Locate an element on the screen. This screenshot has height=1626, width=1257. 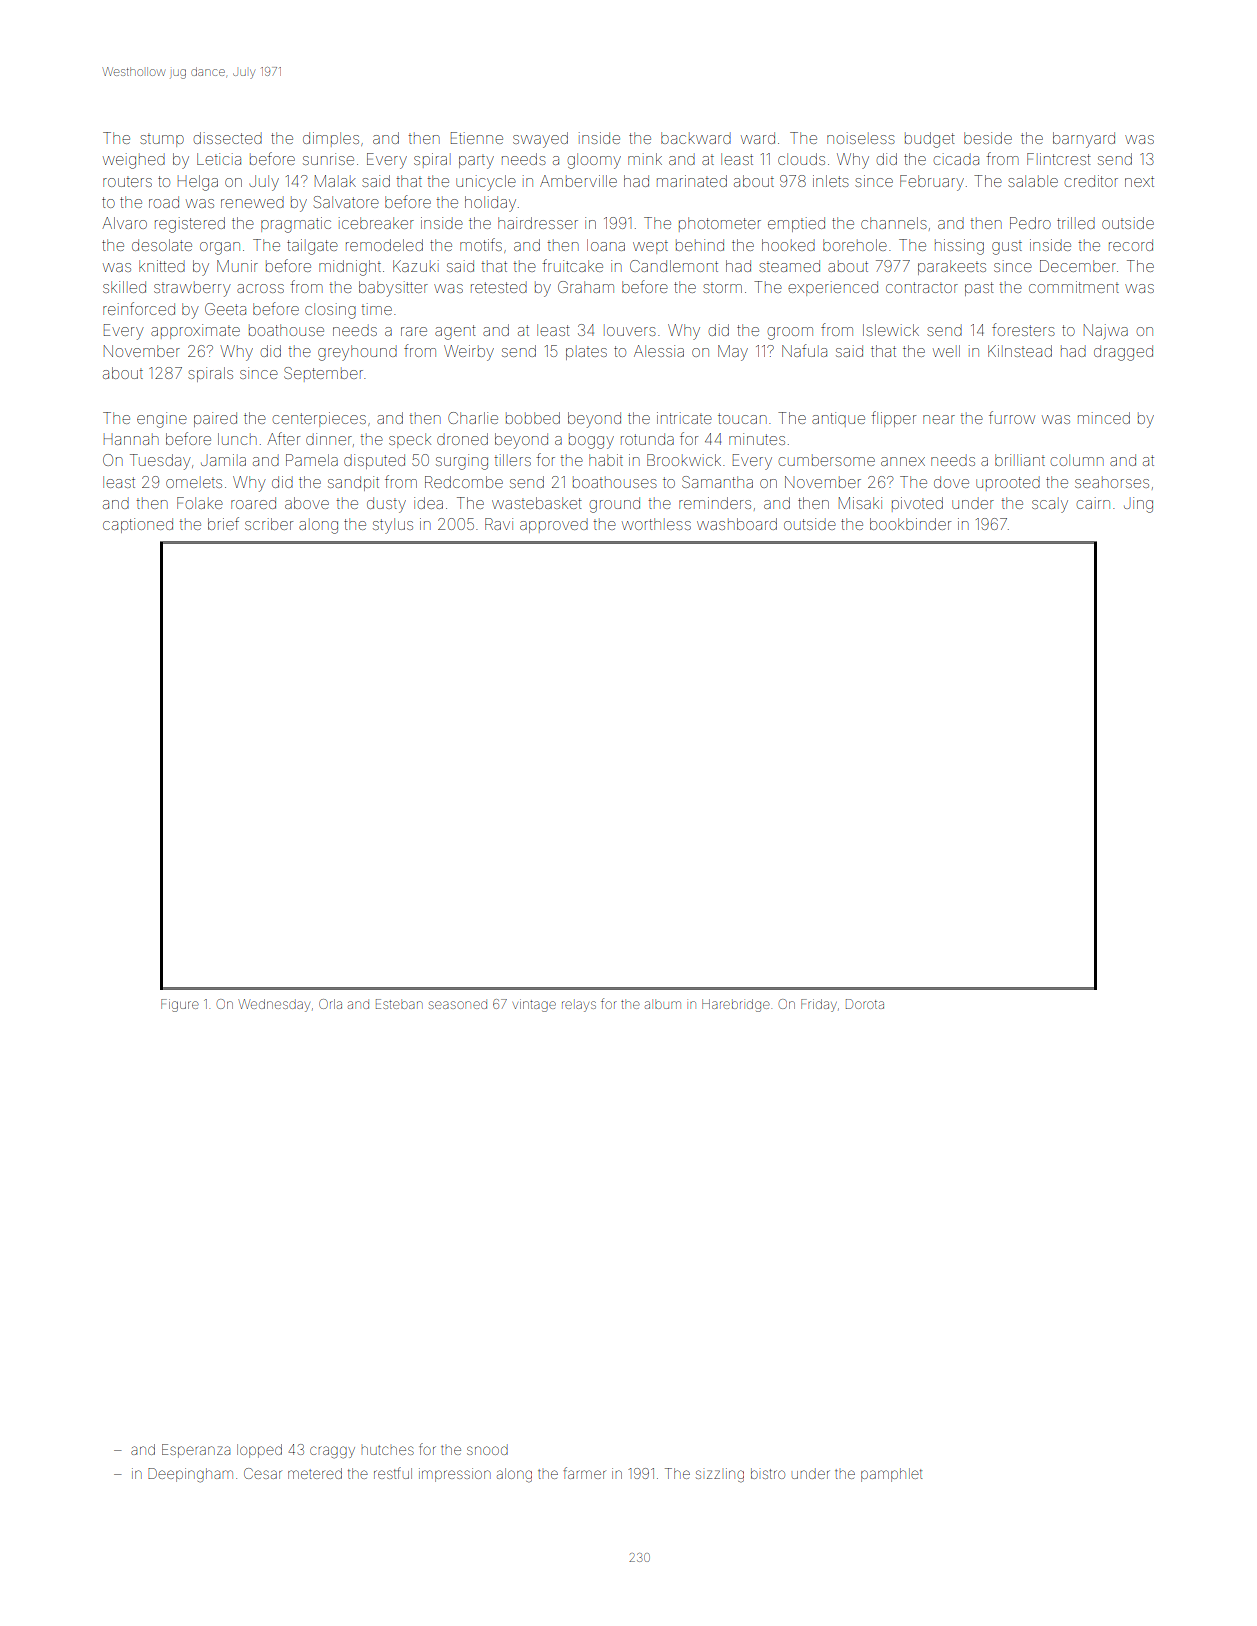
approved is located at coordinates (554, 527).
